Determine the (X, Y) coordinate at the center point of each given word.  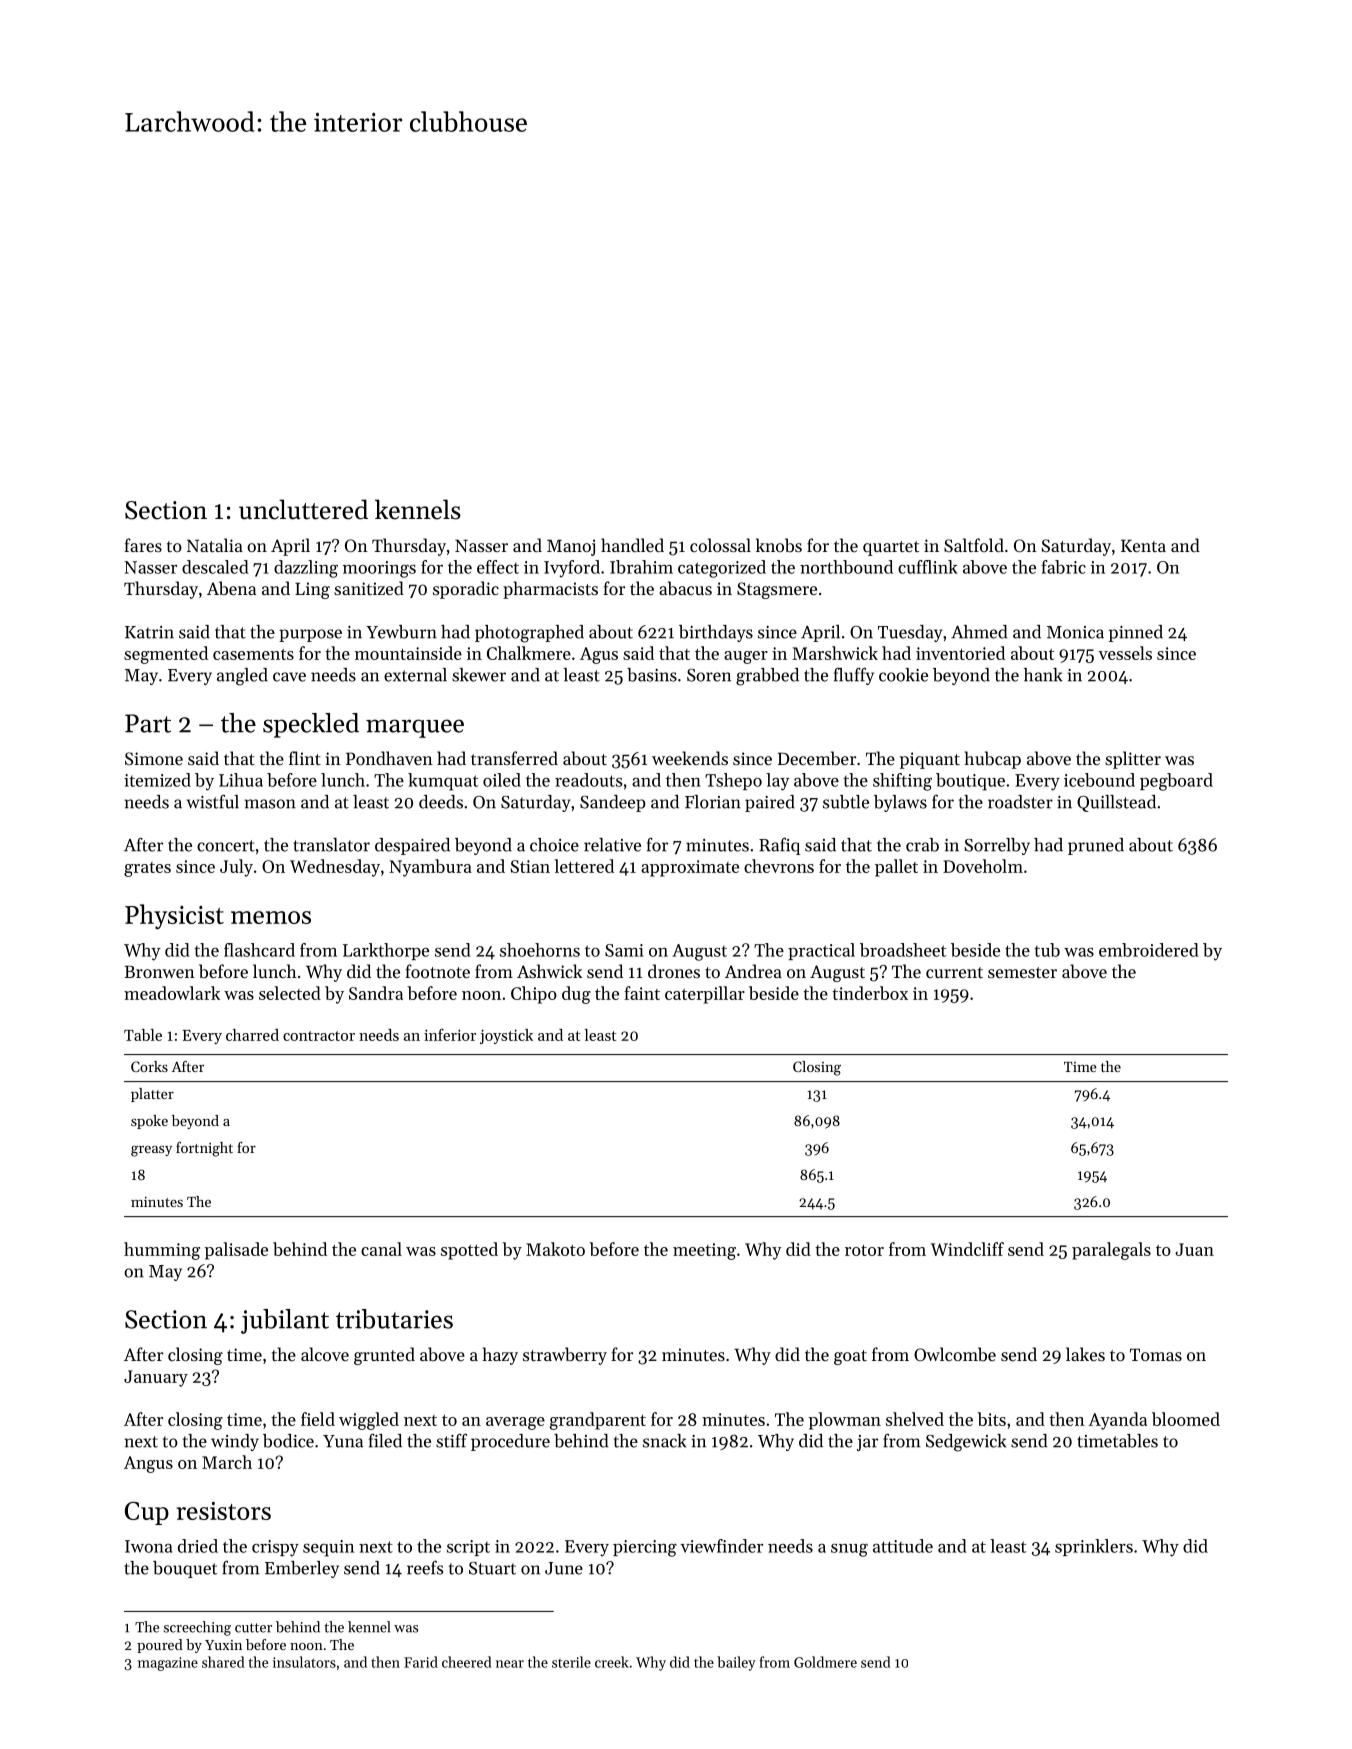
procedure (510, 1442)
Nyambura (430, 868)
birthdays (716, 633)
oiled (502, 780)
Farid (421, 1662)
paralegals (1111, 1251)
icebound (1099, 780)
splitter (1133, 760)
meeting (704, 1251)
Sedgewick (966, 1443)
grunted (384, 1356)
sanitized (369, 588)
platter (152, 1095)
